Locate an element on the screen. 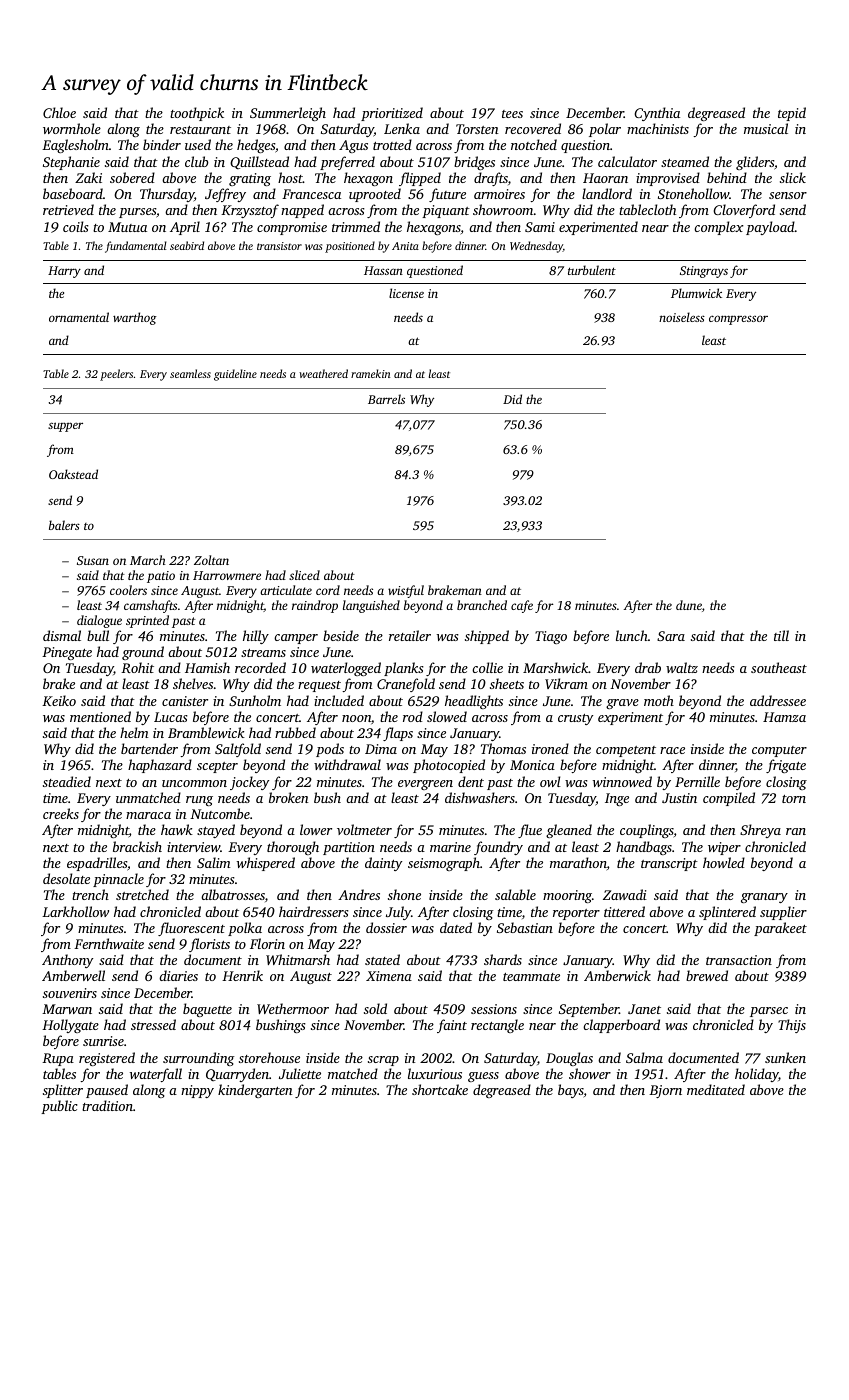 Image resolution: width=849 pixels, height=1400 pixels. toothpick is located at coordinates (197, 114).
